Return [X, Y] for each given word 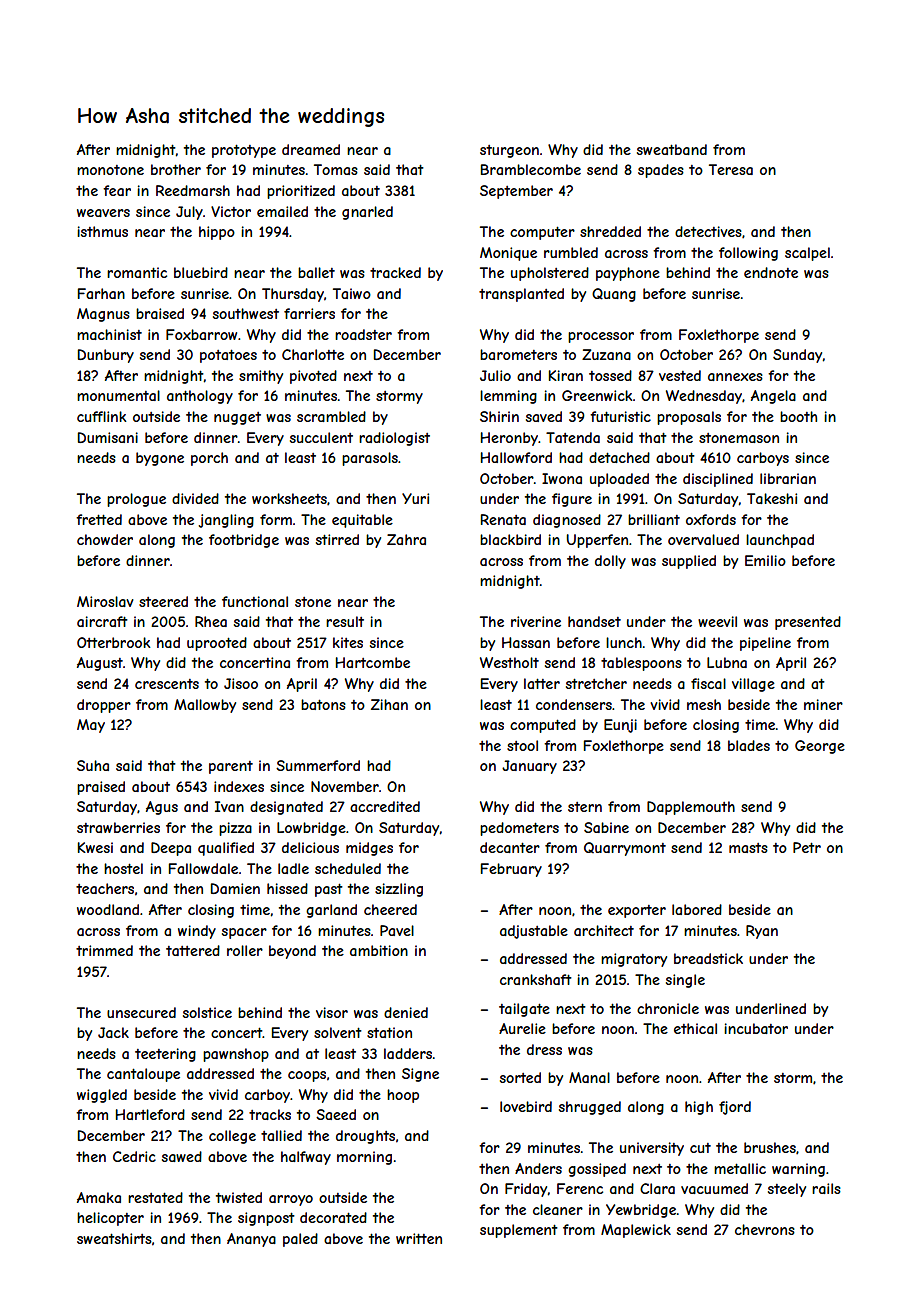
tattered [193, 950]
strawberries [118, 827]
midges [369, 849]
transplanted [521, 295]
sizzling [399, 890]
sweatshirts [114, 1238]
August [100, 664]
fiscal [708, 683]
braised [160, 313]
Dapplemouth [691, 808]
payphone [628, 274]
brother [176, 169]
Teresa [731, 169]
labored [697, 909]
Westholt [509, 662]
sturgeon [509, 151]
